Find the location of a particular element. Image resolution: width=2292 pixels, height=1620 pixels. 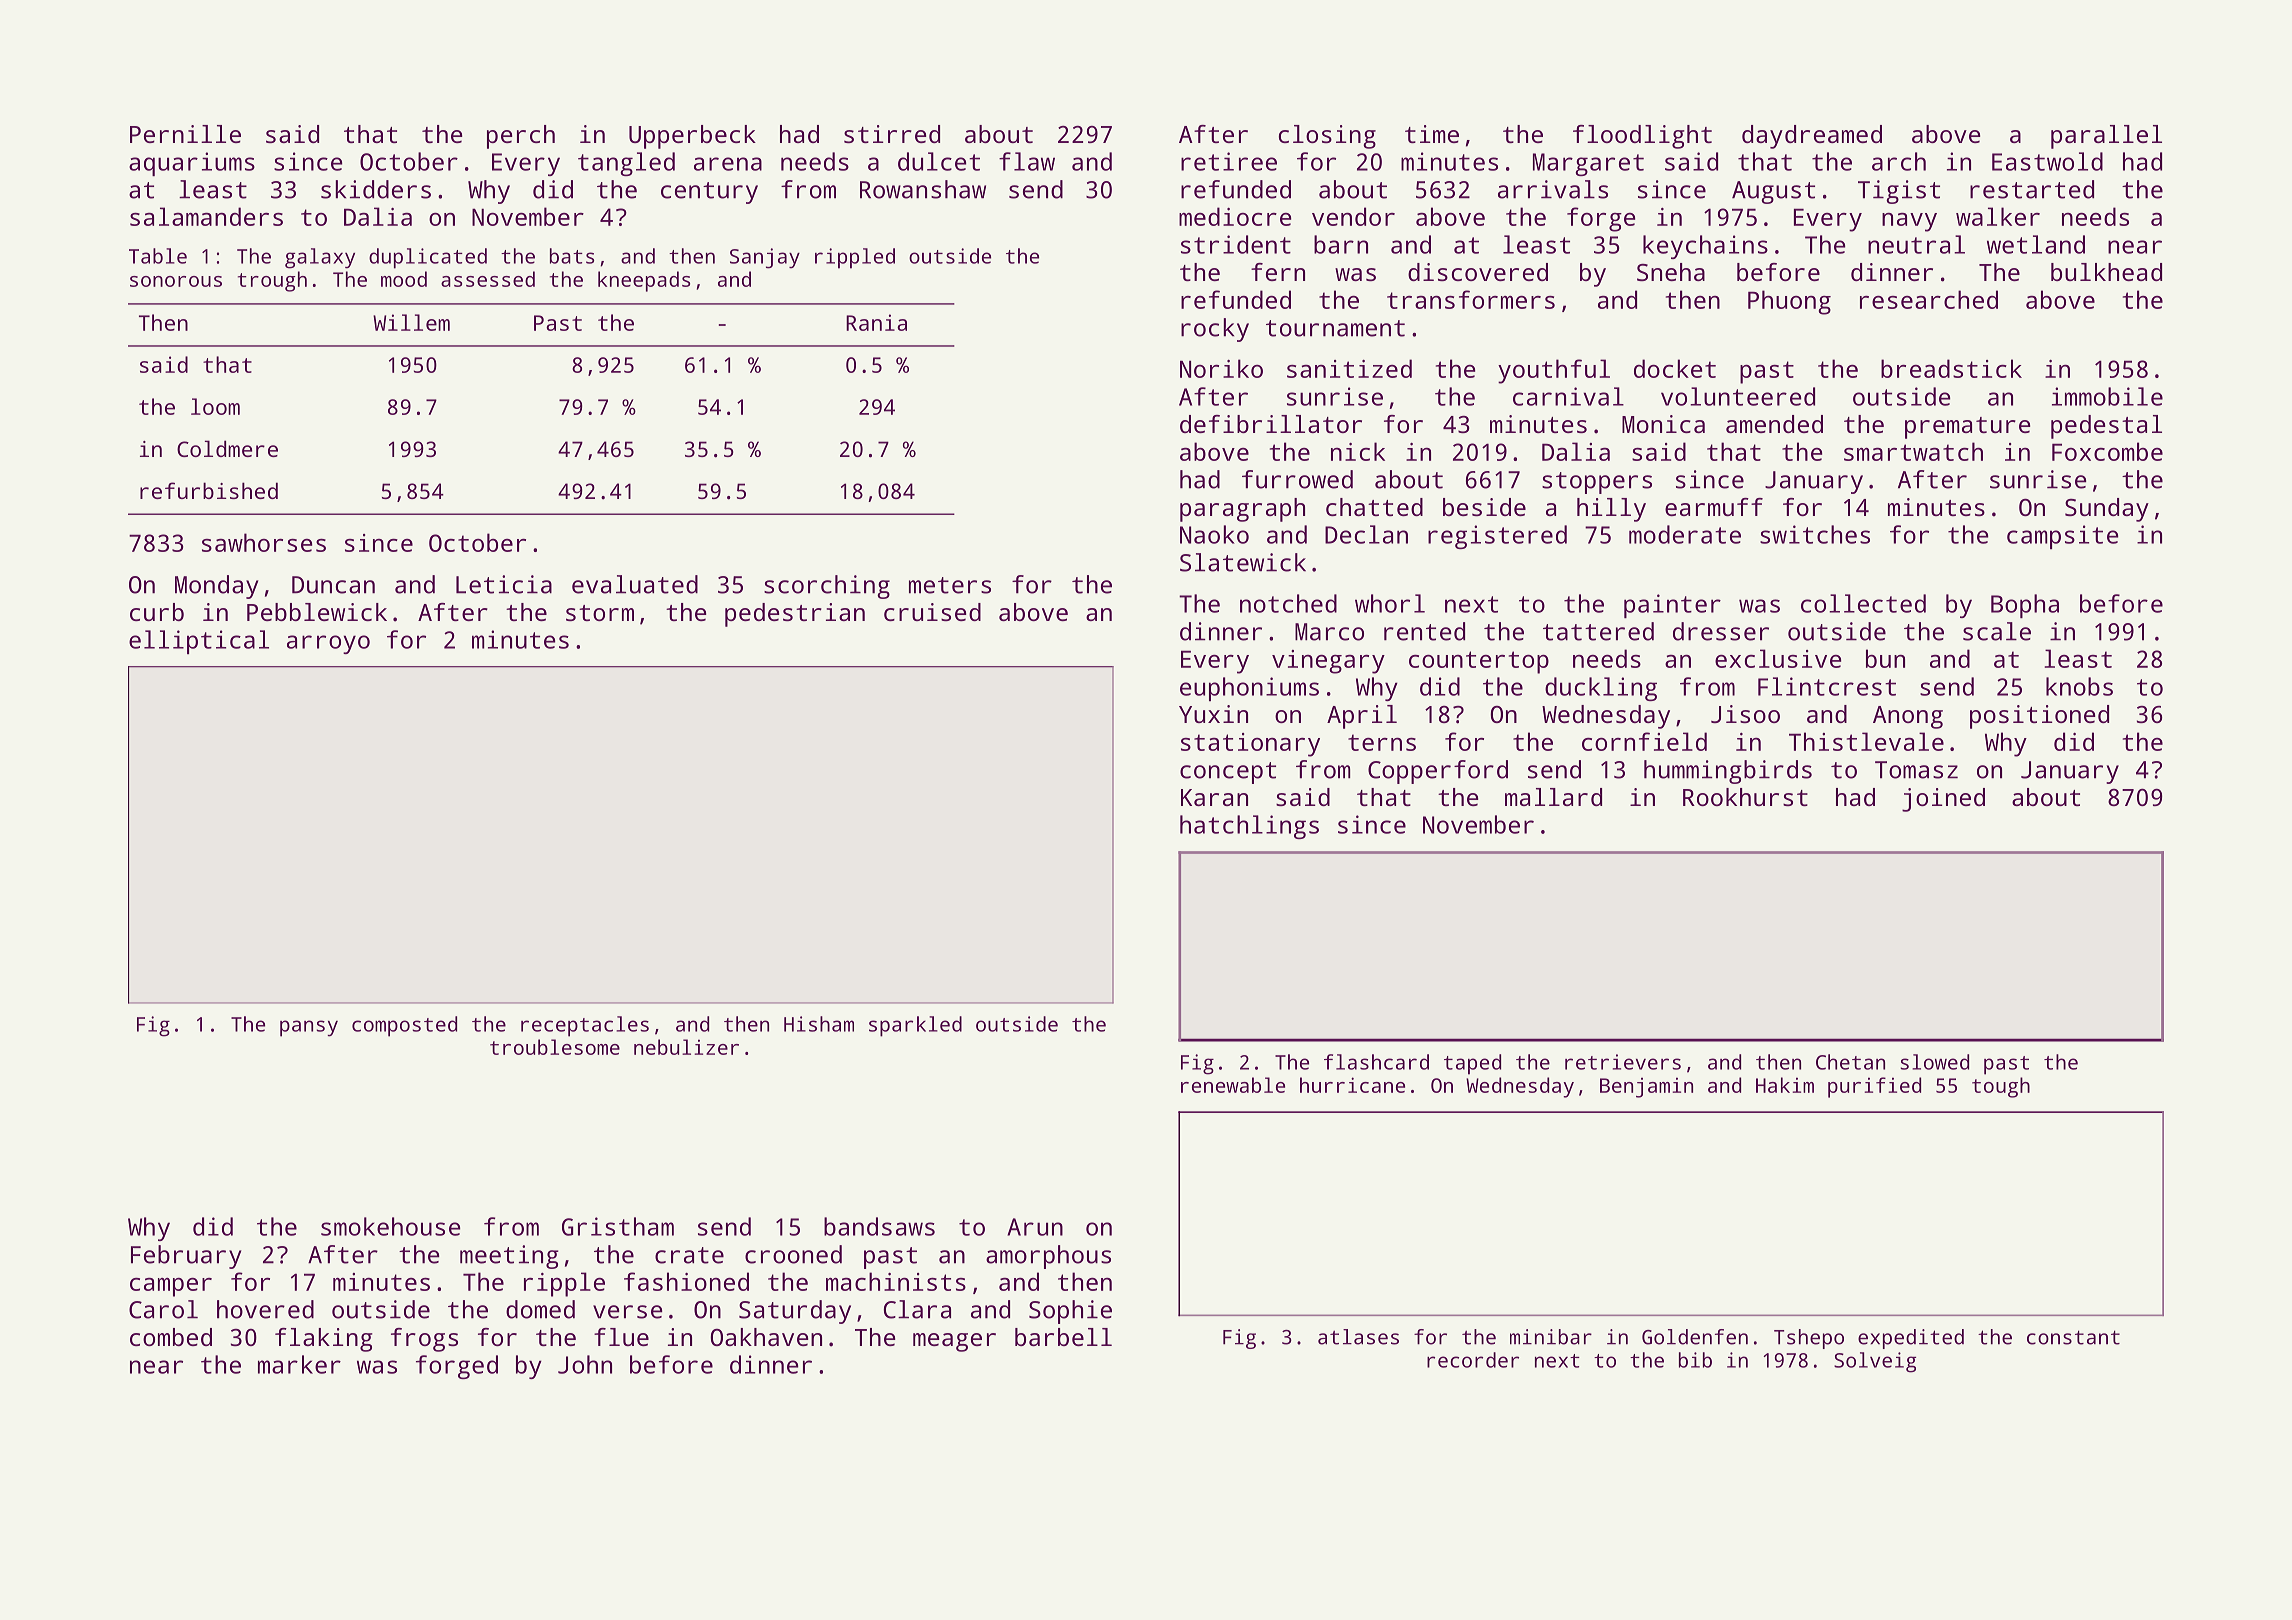

retrievers is located at coordinates (1623, 1062).
